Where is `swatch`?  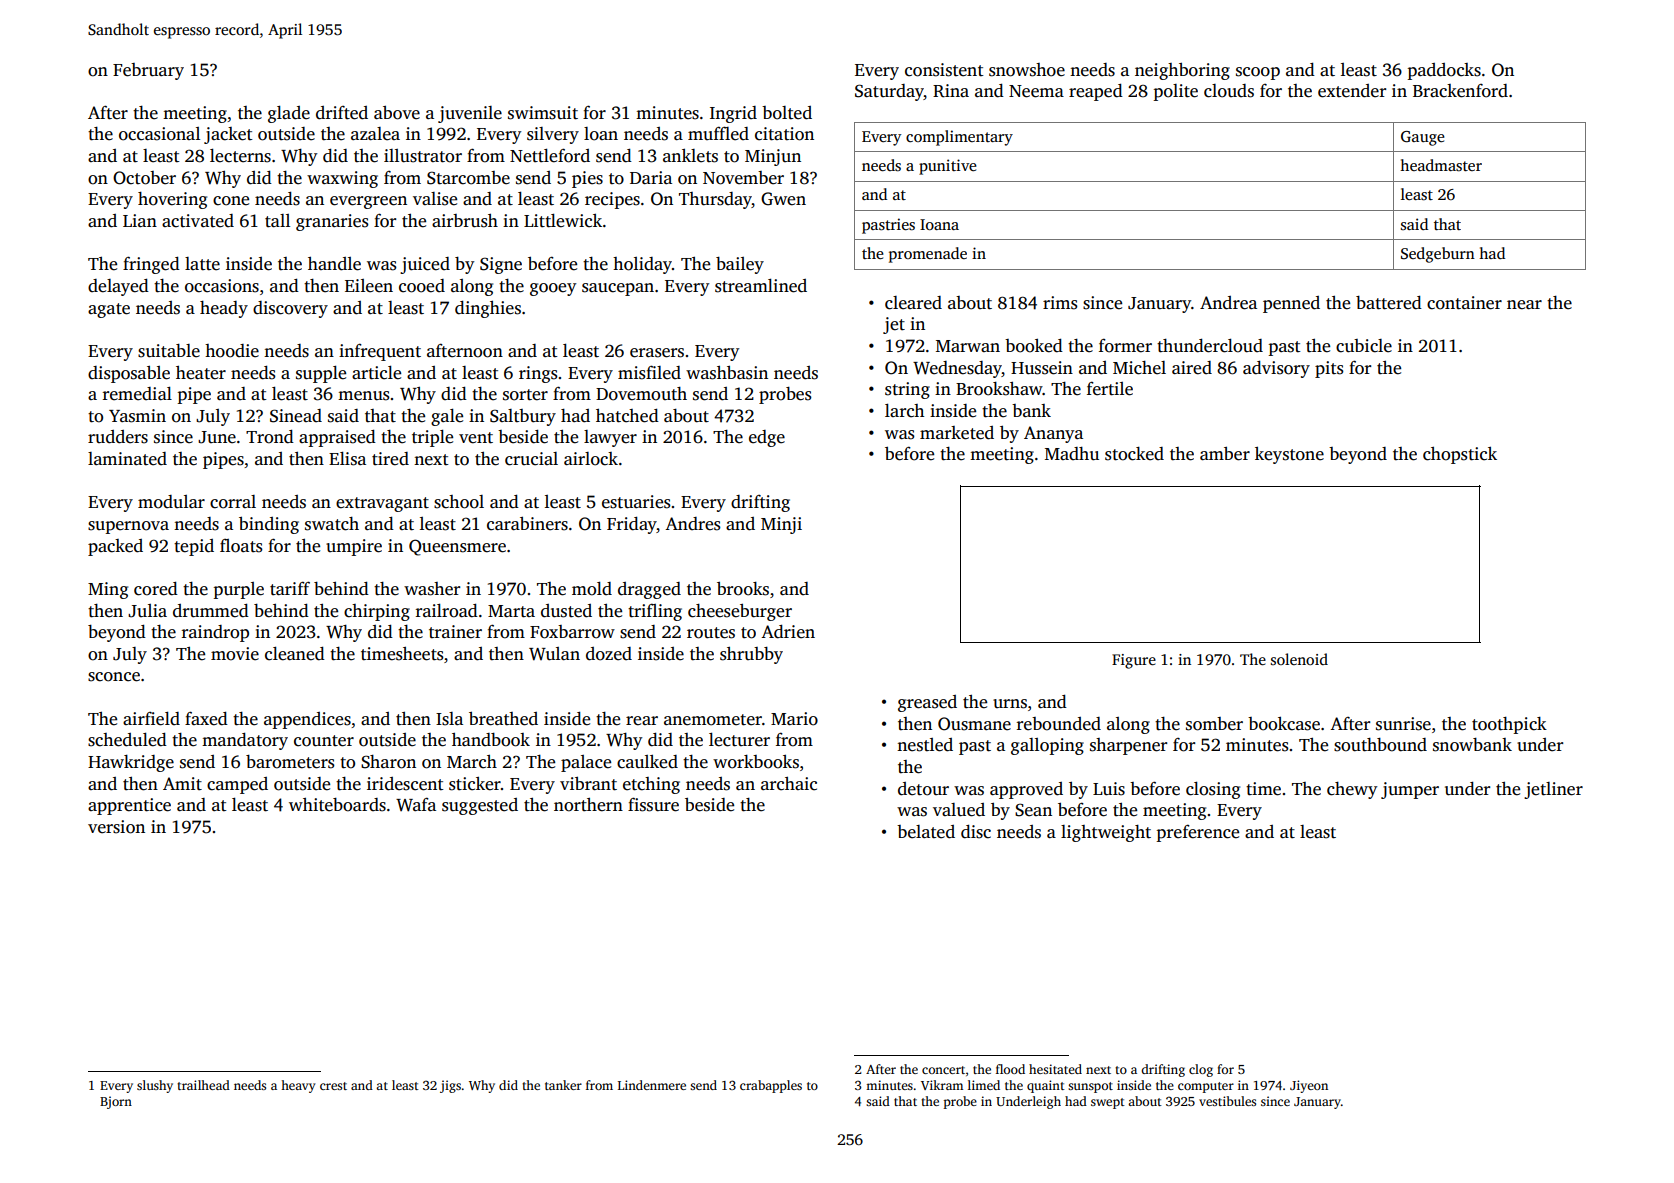 swatch is located at coordinates (332, 524).
